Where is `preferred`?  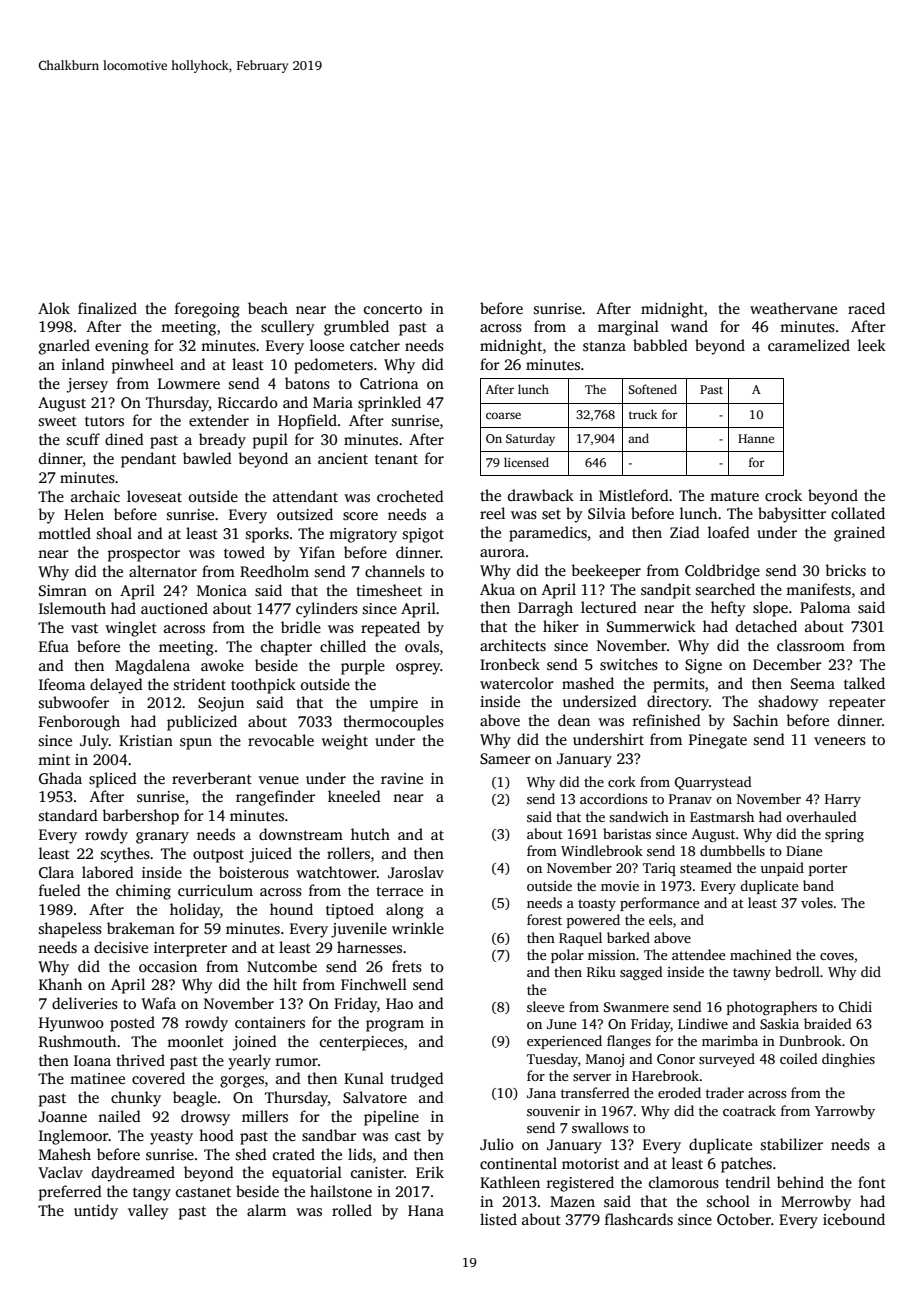
preferred is located at coordinates (70, 1193).
